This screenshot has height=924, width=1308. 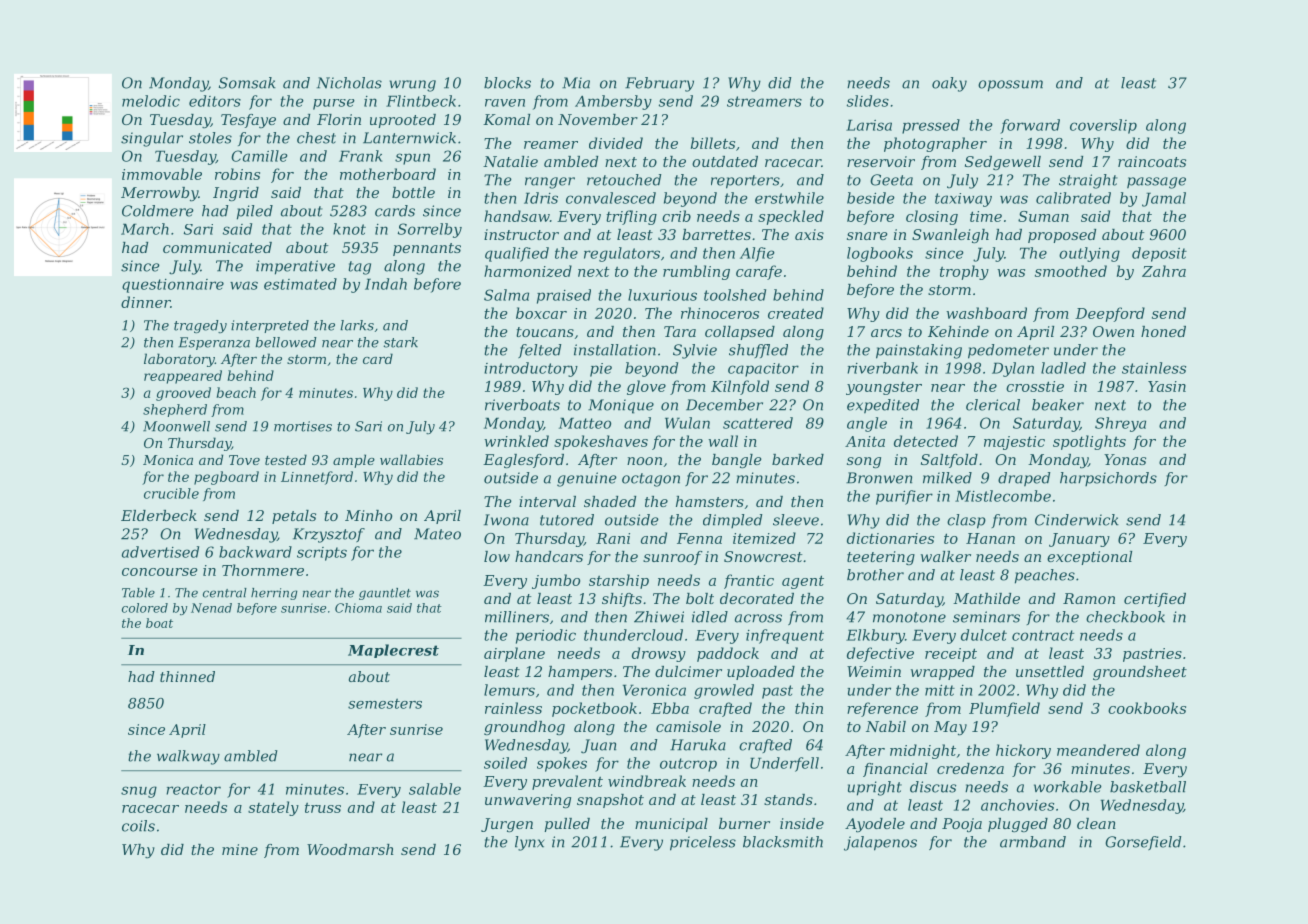 What do you see at coordinates (1143, 843) in the screenshot?
I see `Gorsefield` at bounding box center [1143, 843].
